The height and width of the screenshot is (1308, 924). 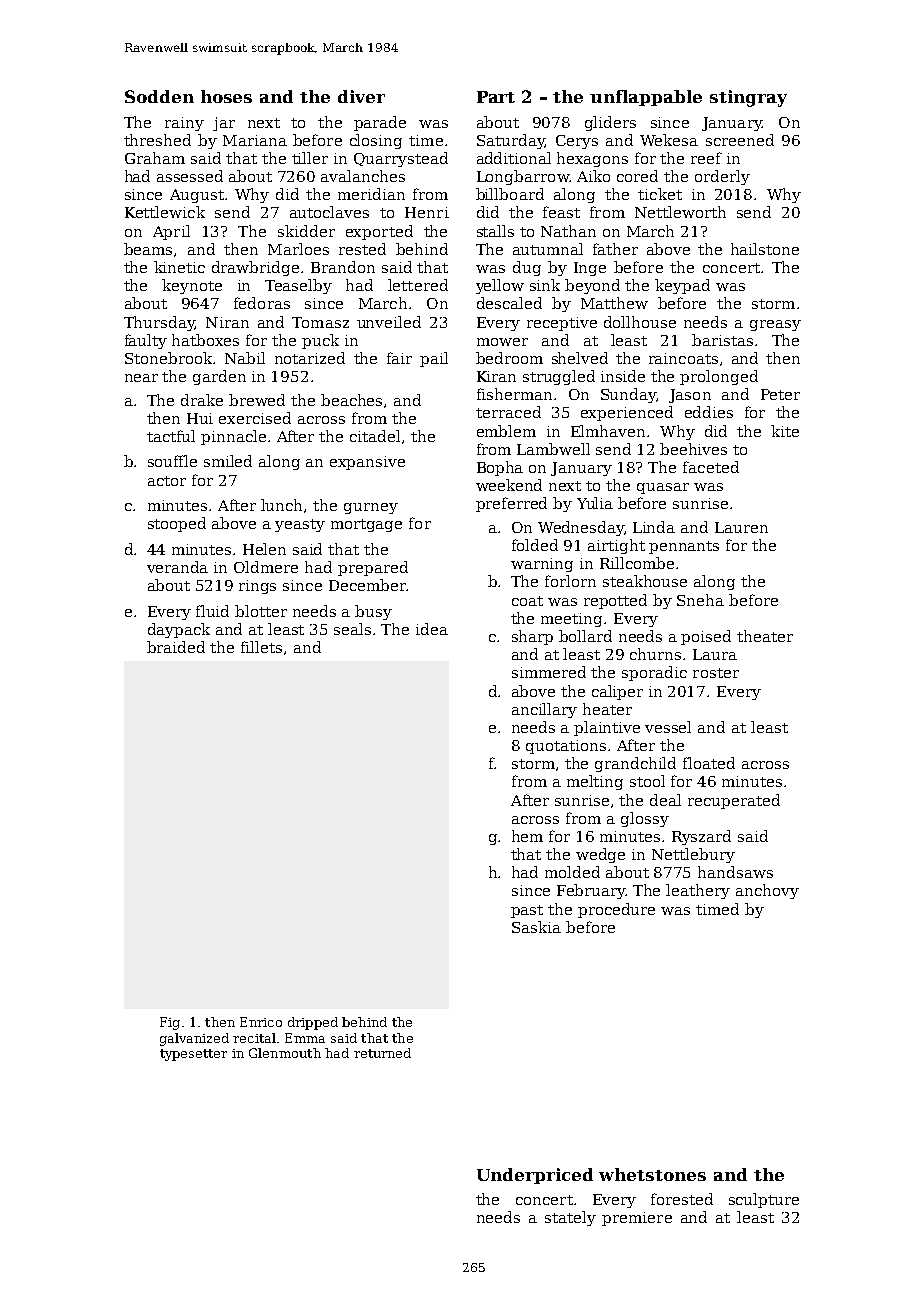 What do you see at coordinates (740, 140) in the screenshot?
I see `screened` at bounding box center [740, 140].
